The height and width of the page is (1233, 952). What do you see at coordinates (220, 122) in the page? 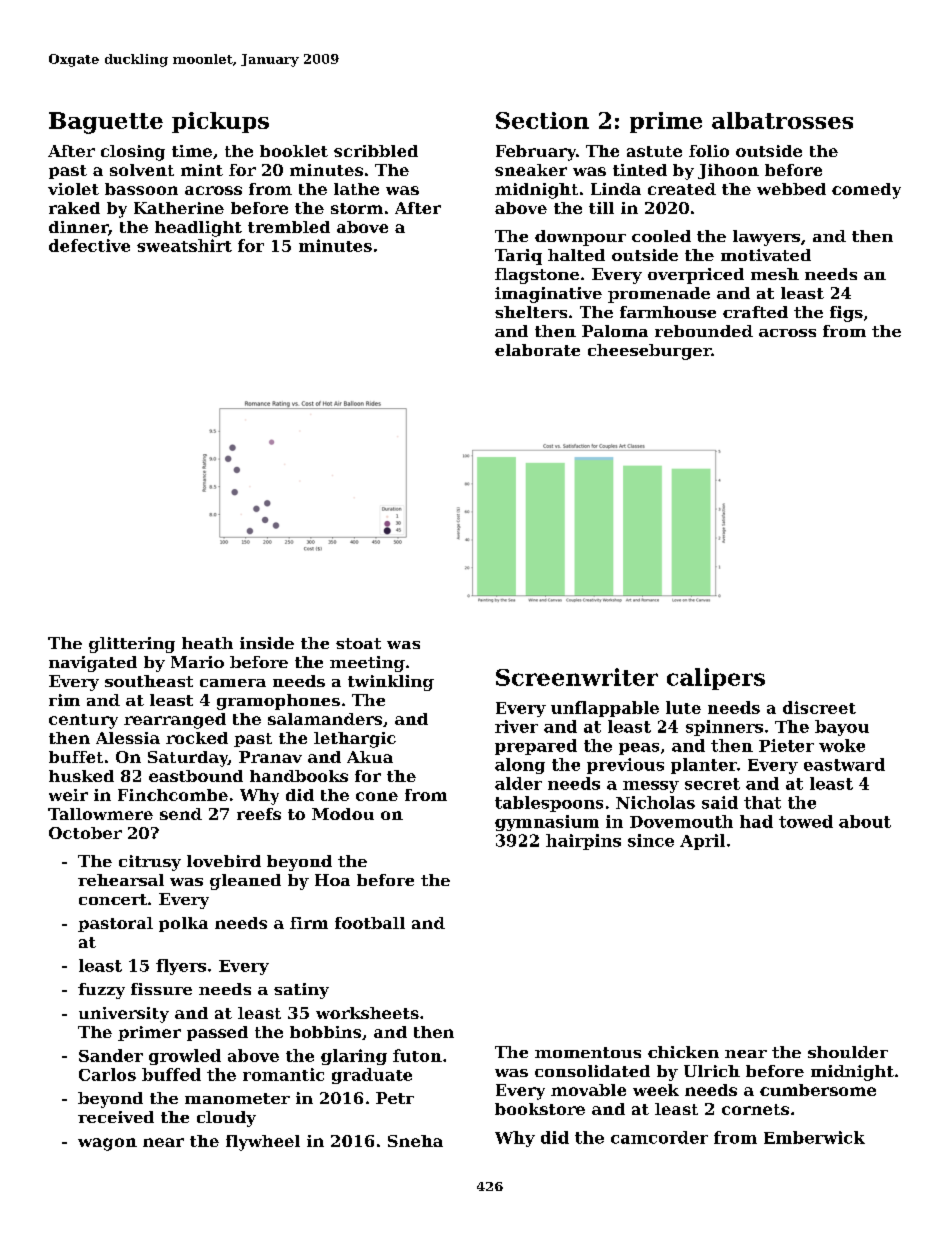
I see `pickups` at bounding box center [220, 122].
